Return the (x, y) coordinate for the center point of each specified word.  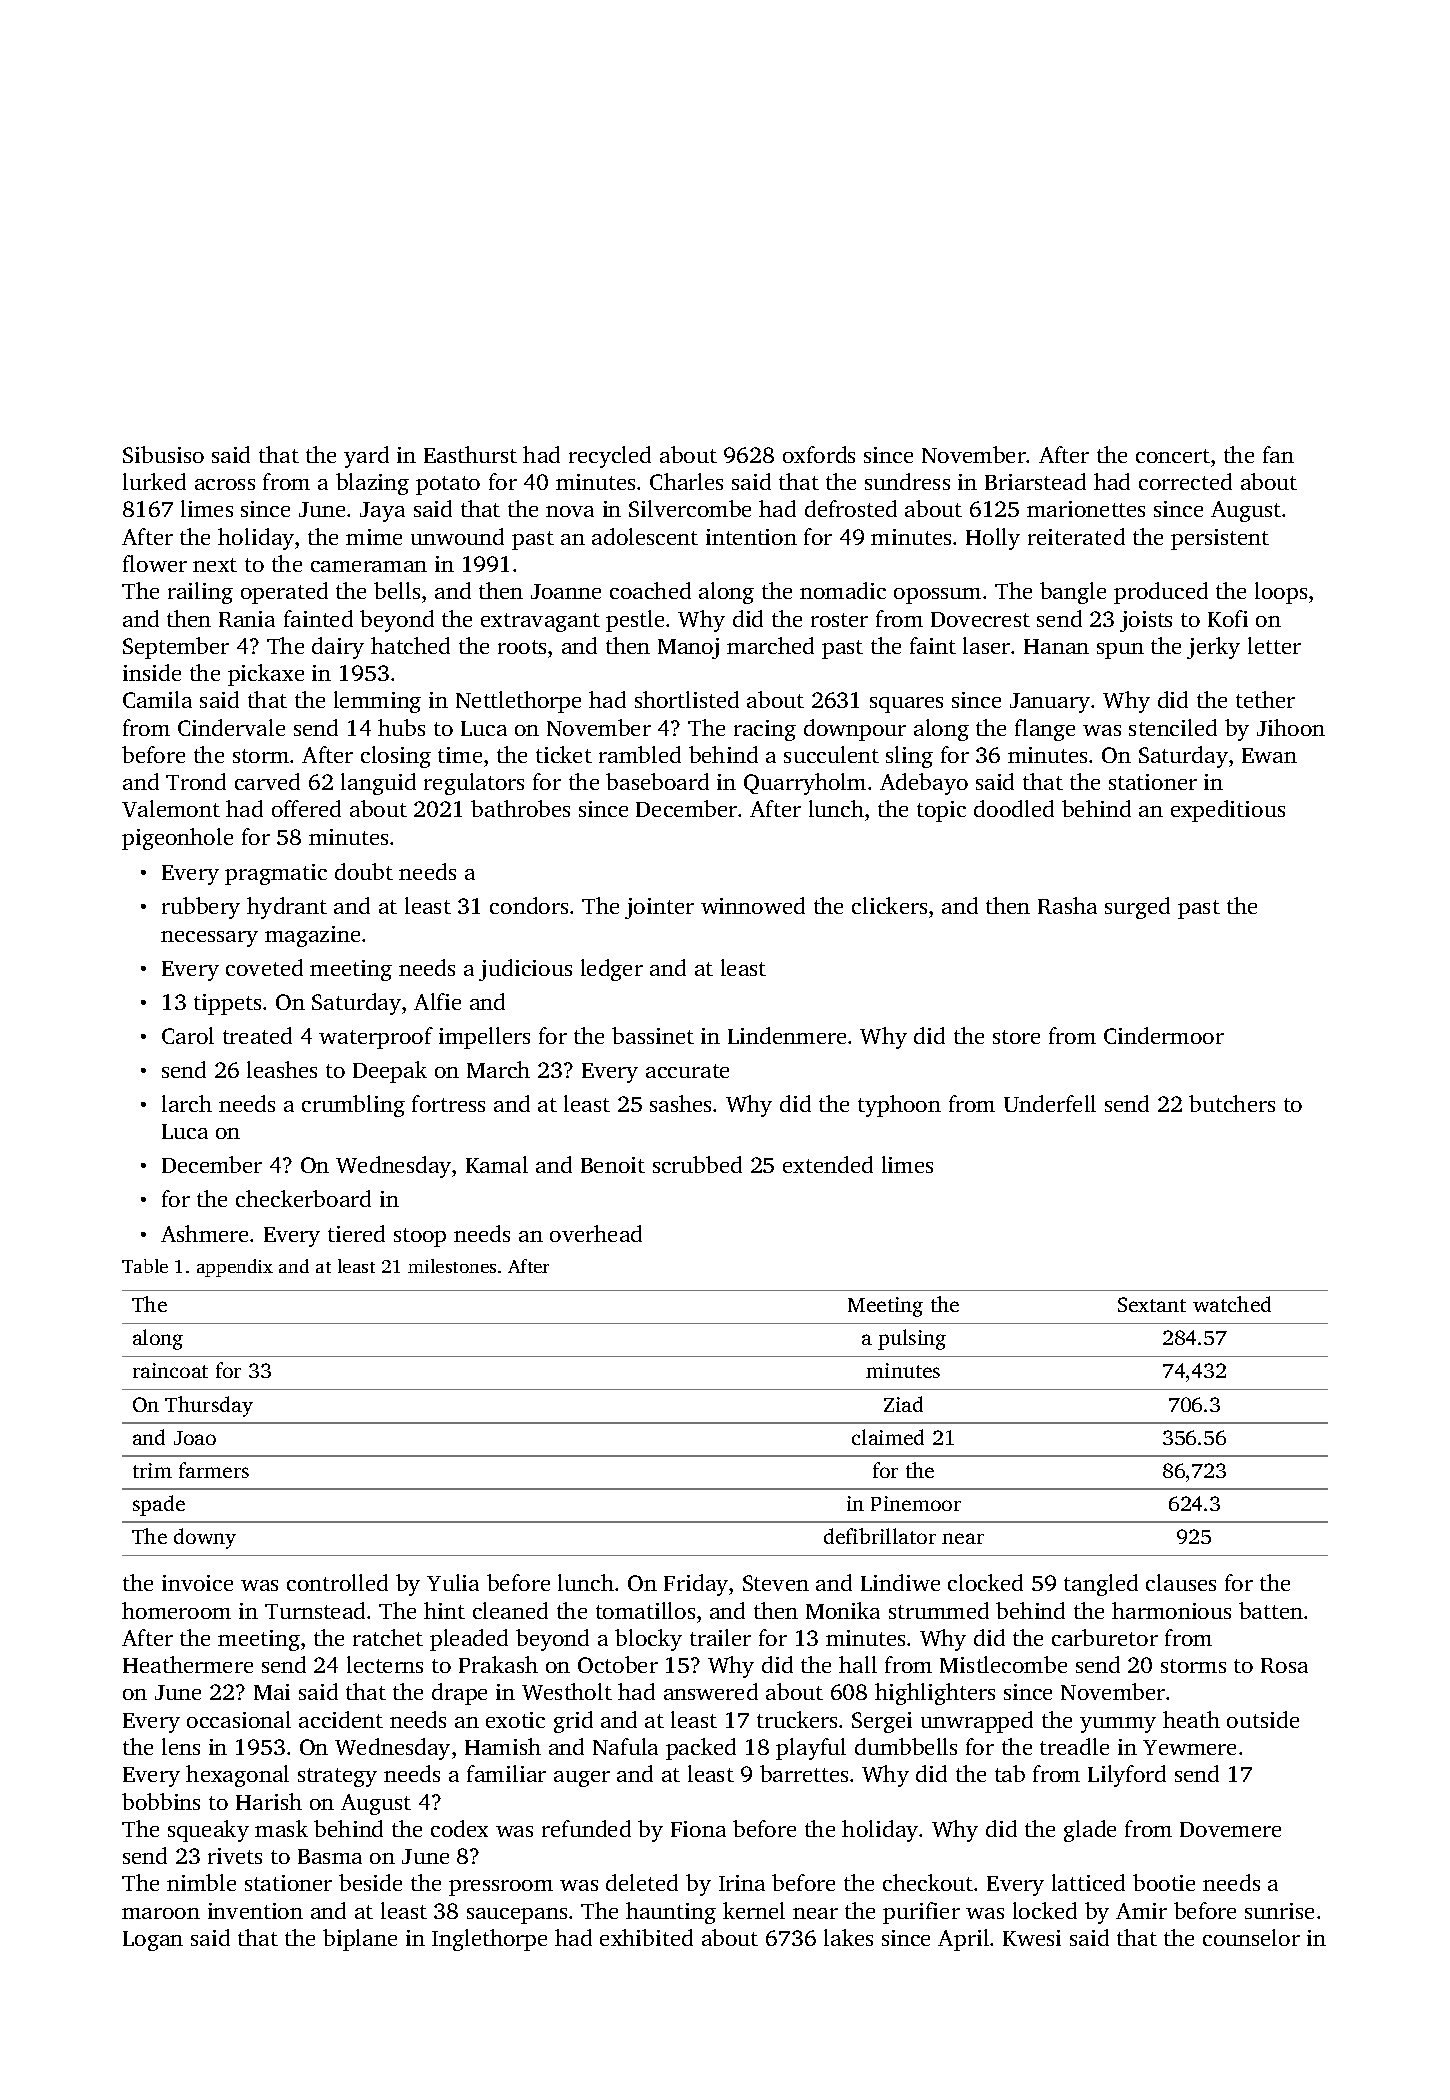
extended (828, 1164)
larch (187, 1103)
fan (1278, 454)
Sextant (1152, 1304)
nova (570, 511)
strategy (337, 1777)
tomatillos (645, 1610)
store (1016, 1037)
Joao (195, 1438)
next (215, 565)
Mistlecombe (1003, 1664)
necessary (209, 939)
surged (1137, 908)
